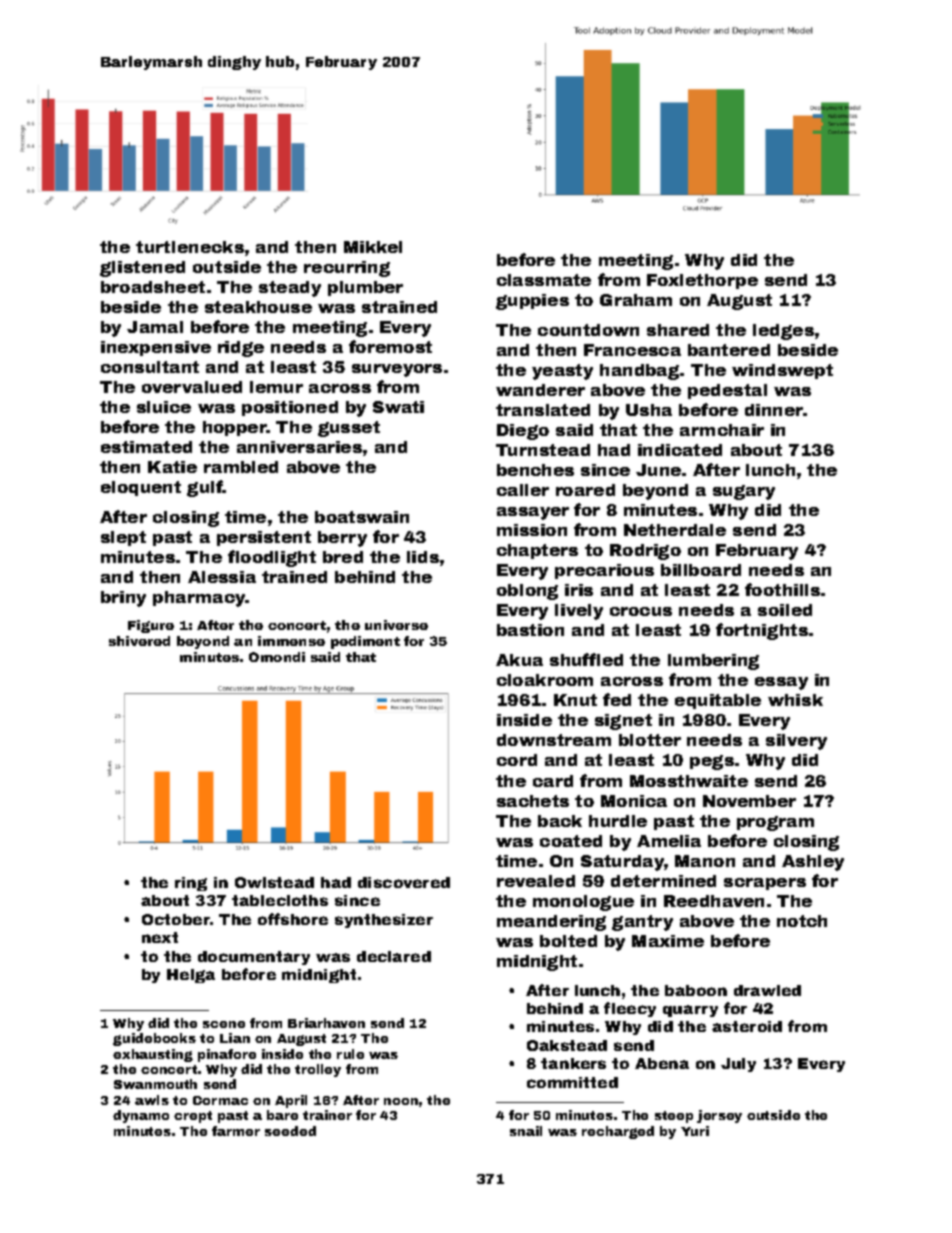  What do you see at coordinates (585, 490) in the screenshot?
I see `roared` at bounding box center [585, 490].
